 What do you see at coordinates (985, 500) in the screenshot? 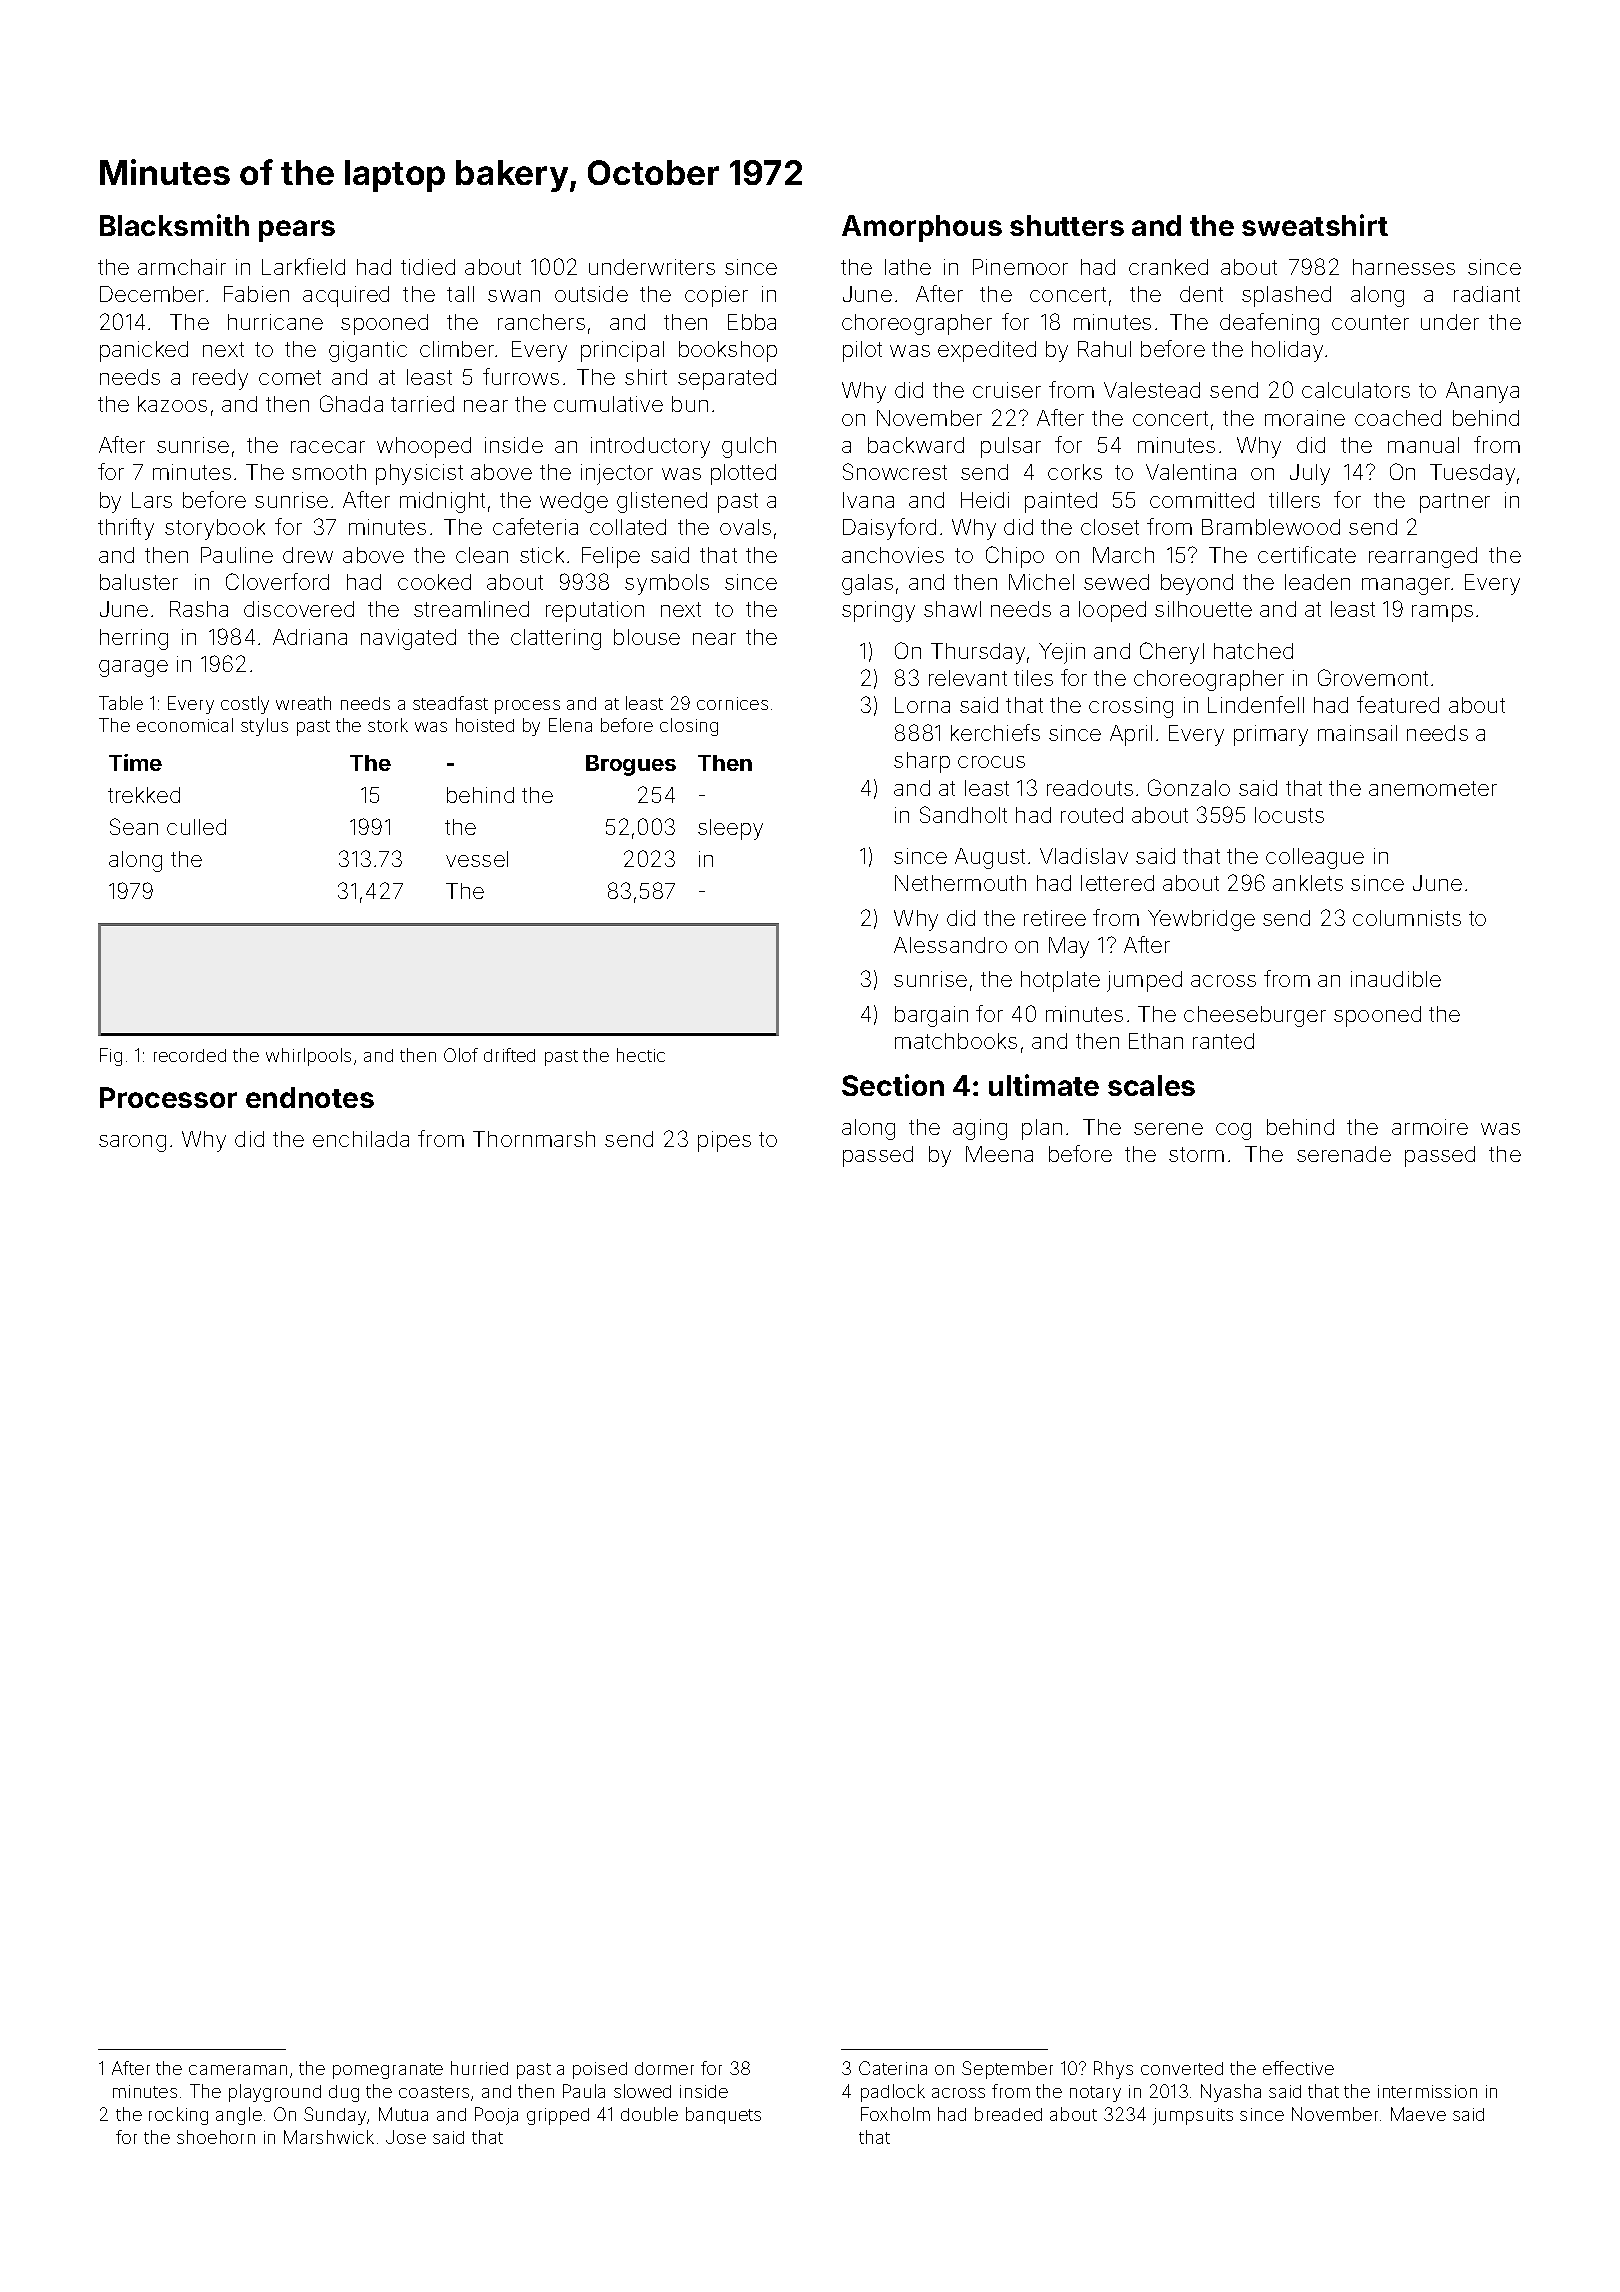
I see `Heidi` at bounding box center [985, 500].
